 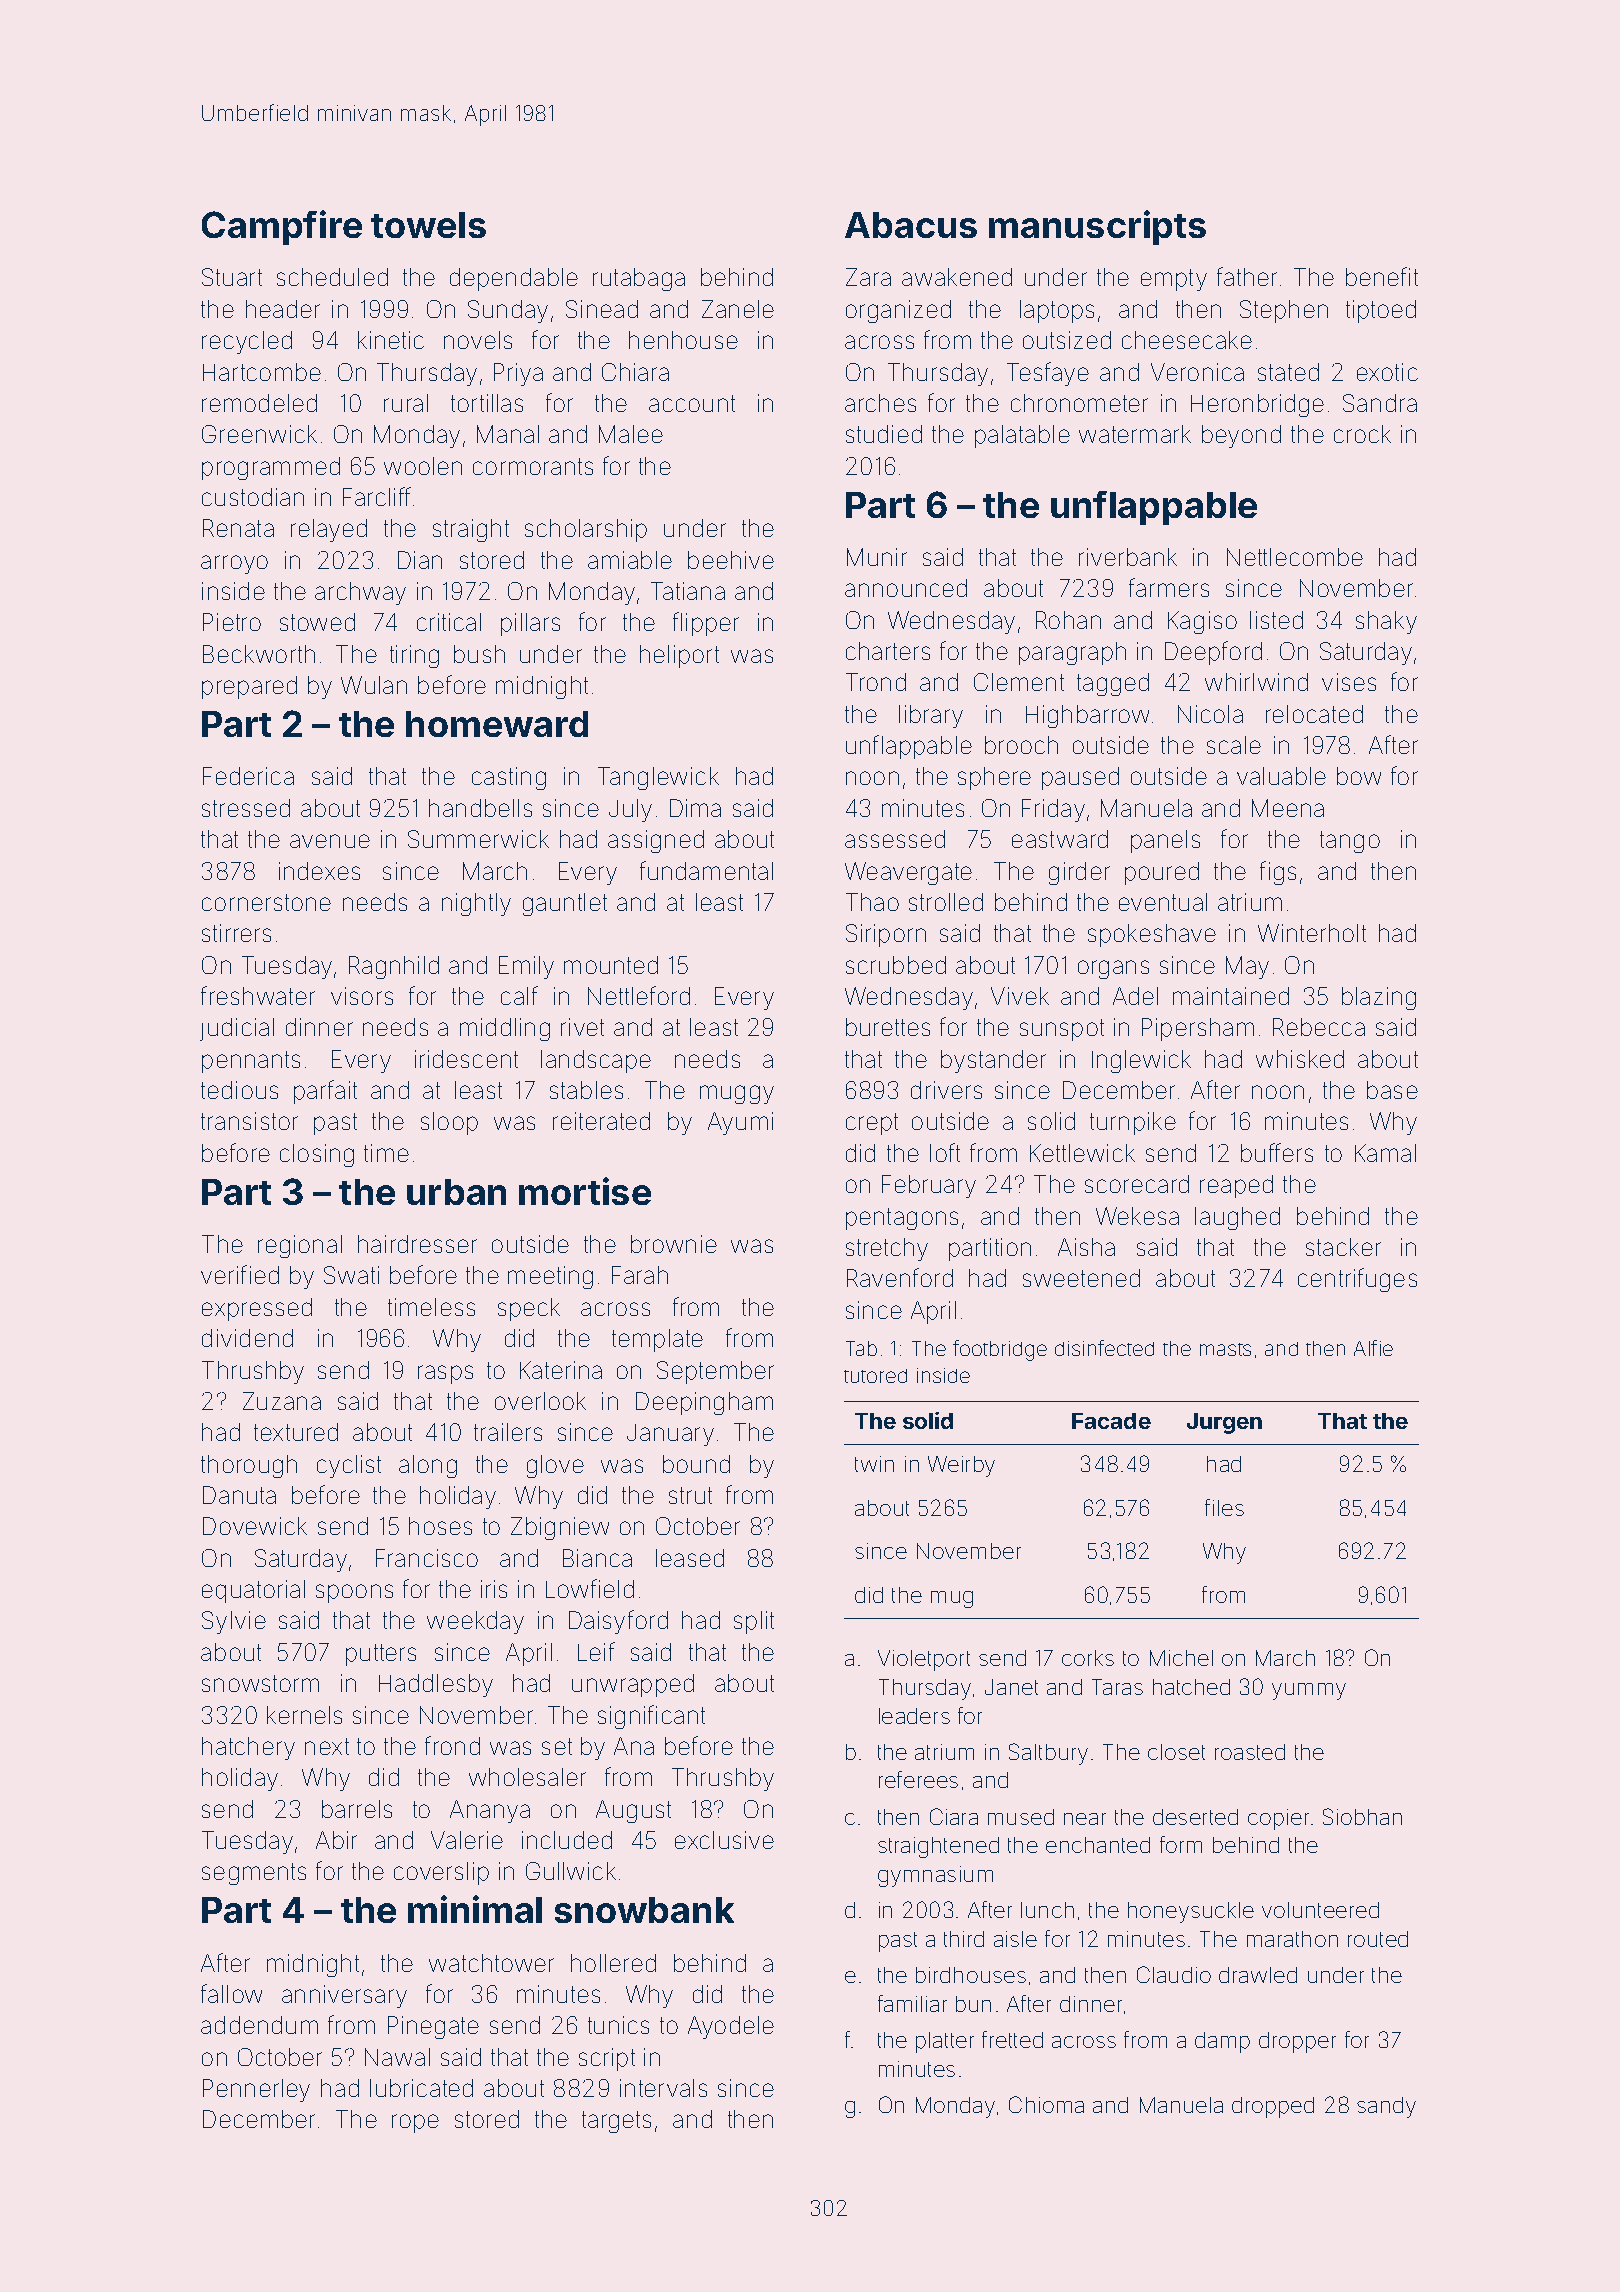 I want to click on towels, so click(x=428, y=225).
